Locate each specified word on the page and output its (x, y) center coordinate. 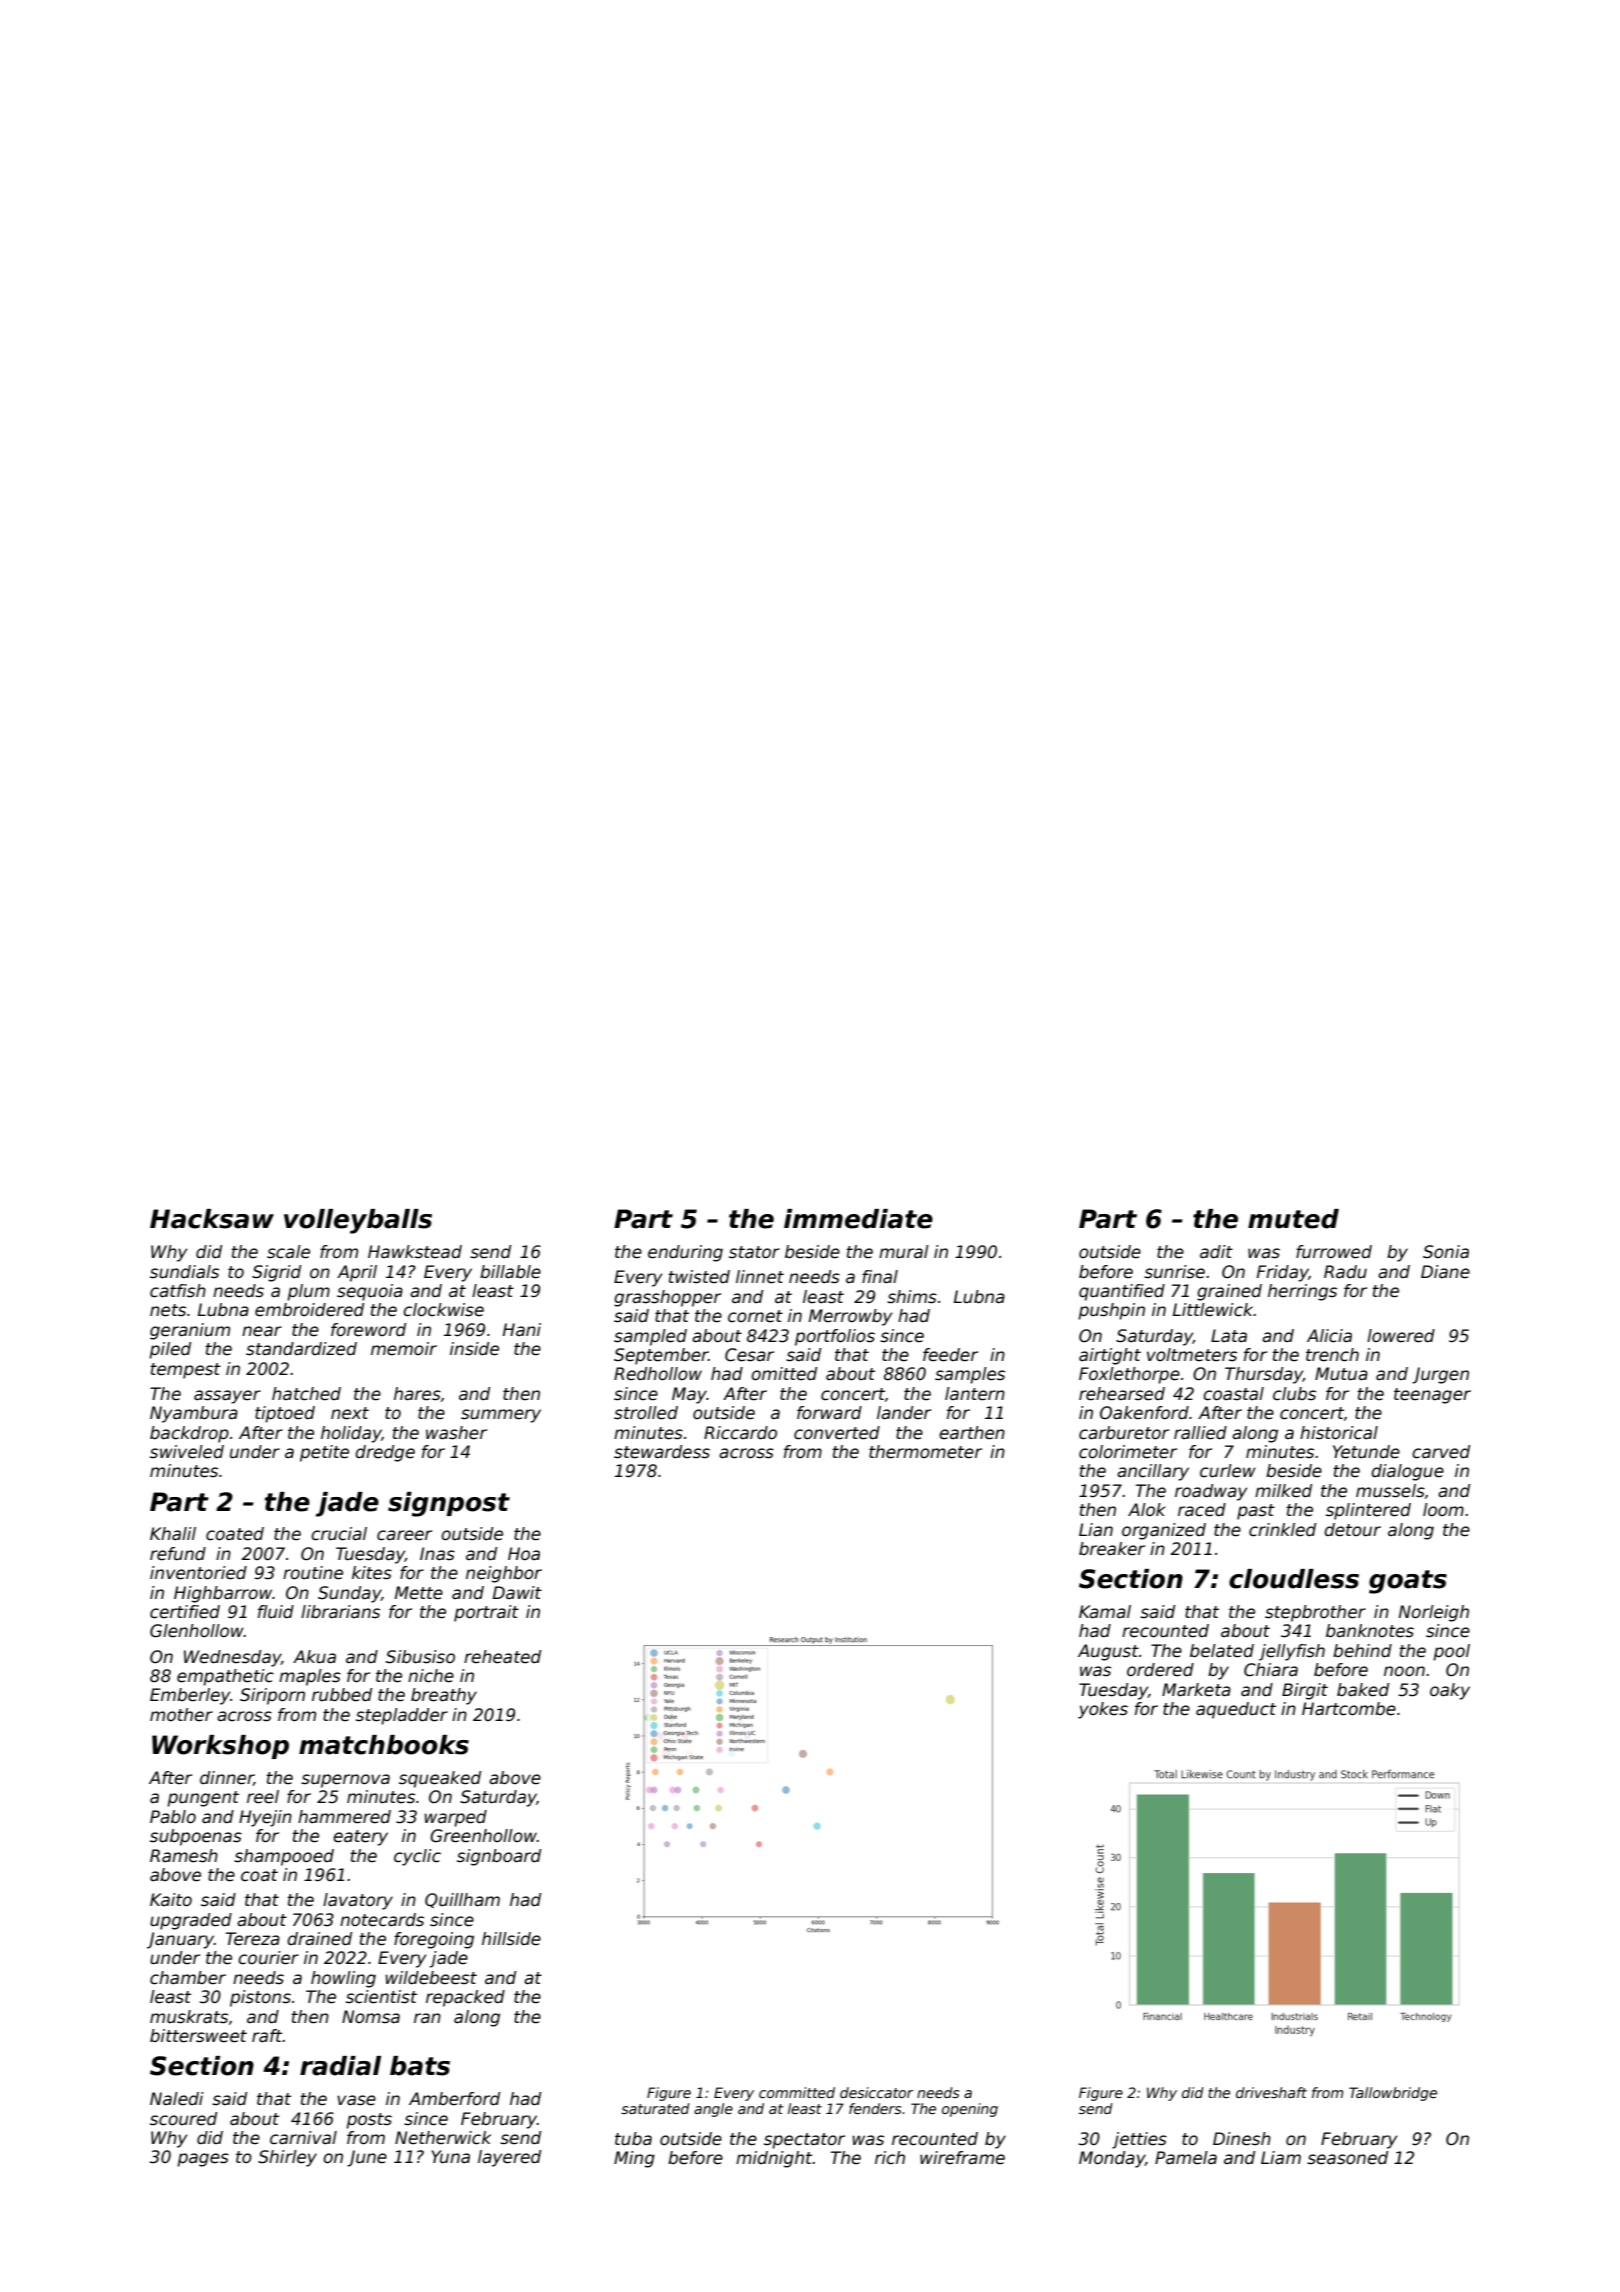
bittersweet (198, 2036)
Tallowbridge (1393, 2094)
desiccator (876, 2092)
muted (1293, 1219)
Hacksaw (212, 1219)
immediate (858, 1219)
